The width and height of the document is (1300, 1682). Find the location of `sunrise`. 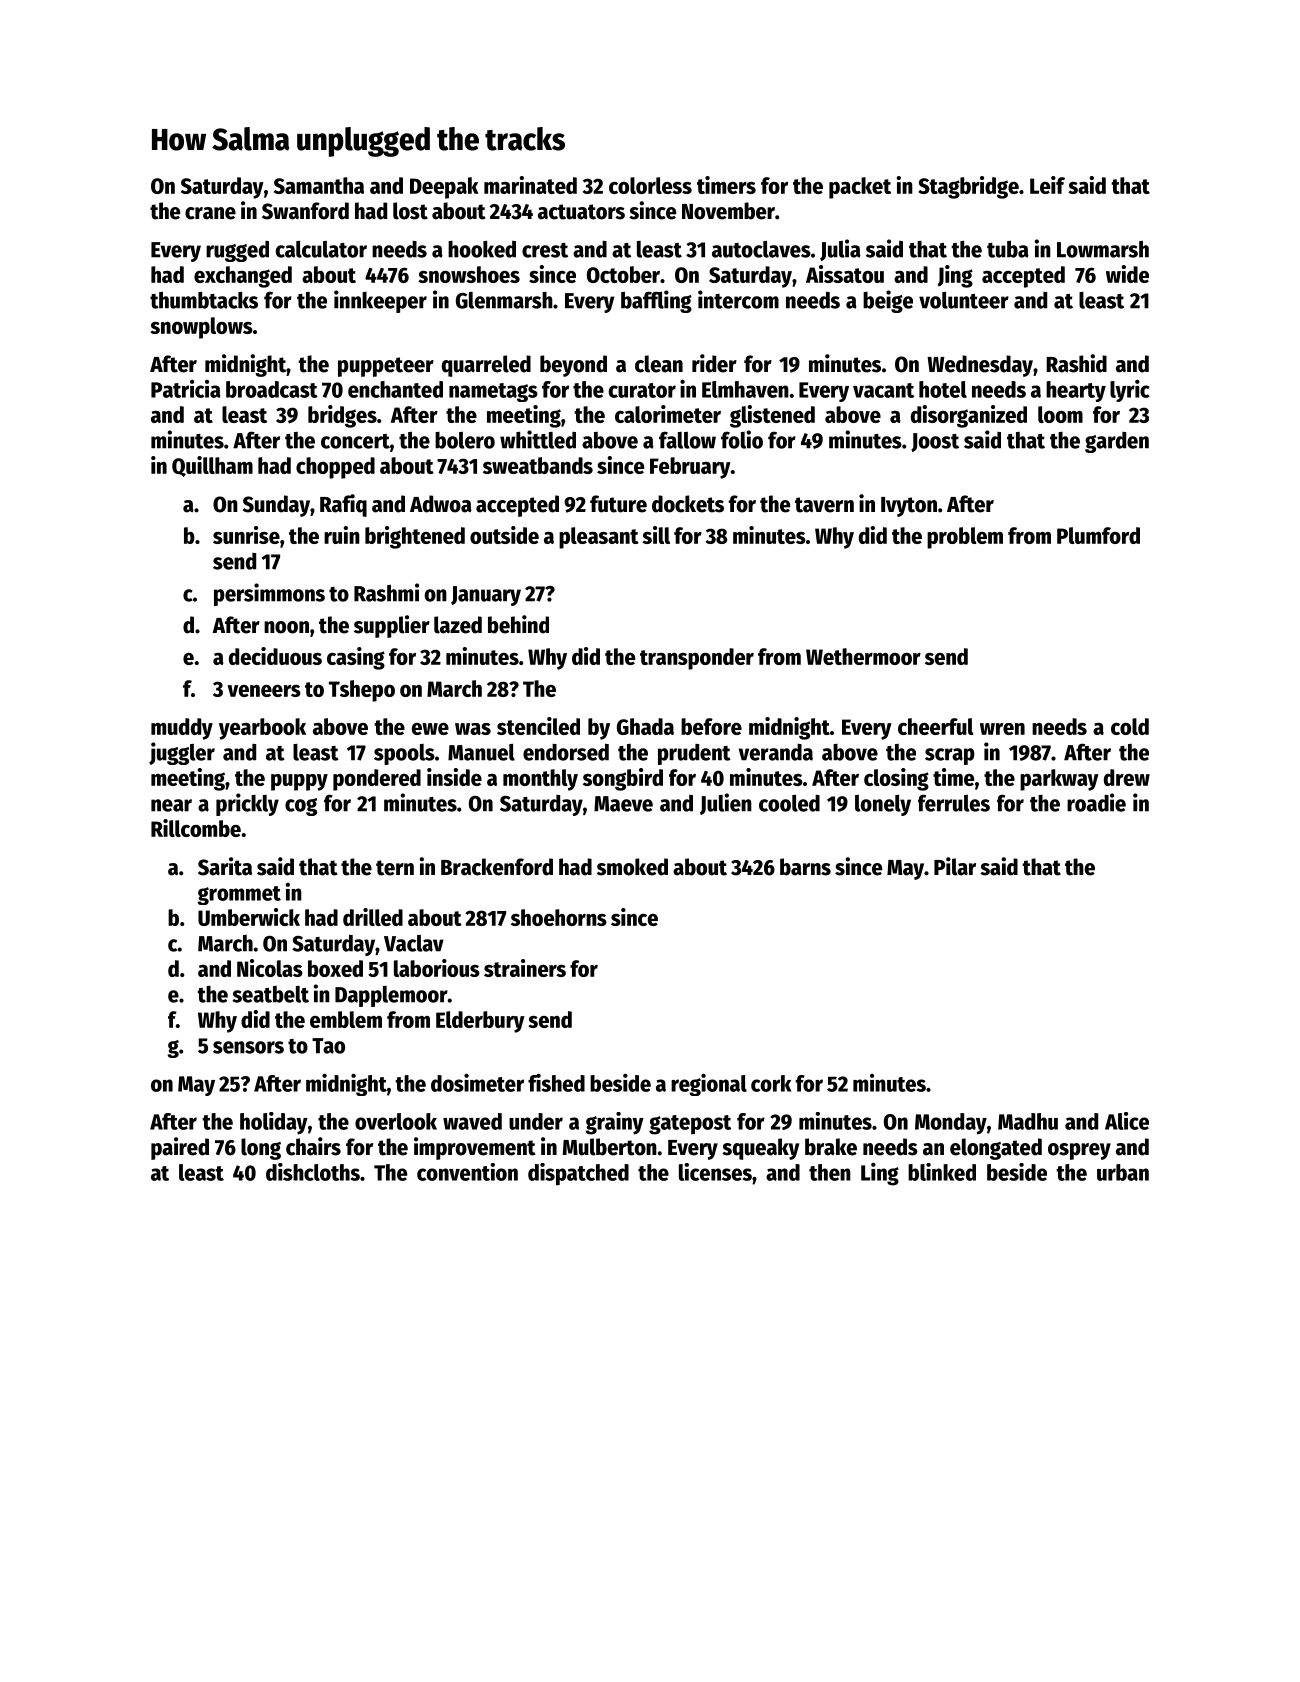

sunrise is located at coordinates (246, 535).
